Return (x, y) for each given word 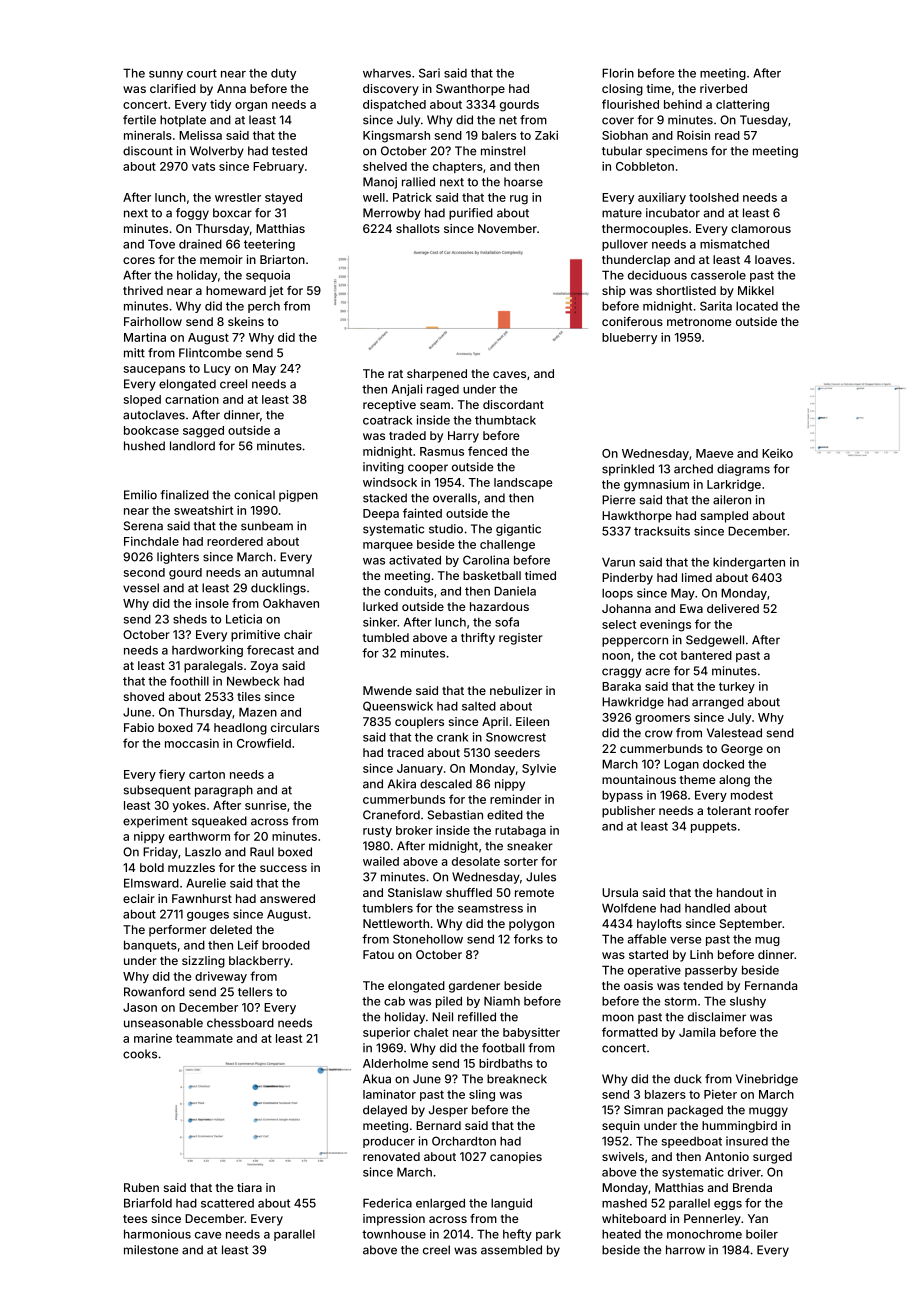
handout (740, 892)
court (202, 73)
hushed (144, 446)
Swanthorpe (470, 90)
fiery (172, 775)
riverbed (723, 88)
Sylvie (539, 769)
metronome (699, 322)
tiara (249, 1187)
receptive (389, 406)
